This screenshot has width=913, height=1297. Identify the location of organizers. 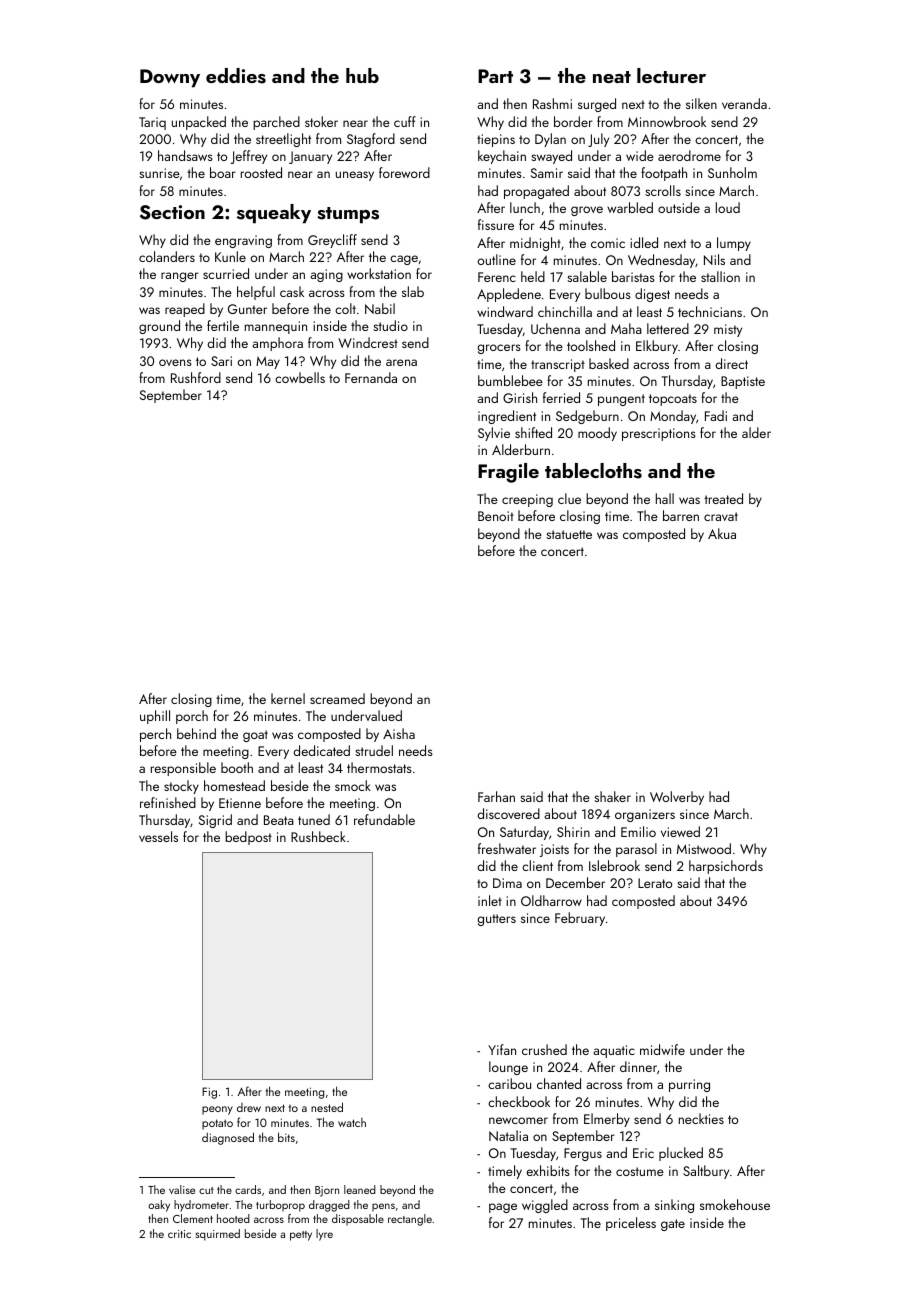
(645, 815).
